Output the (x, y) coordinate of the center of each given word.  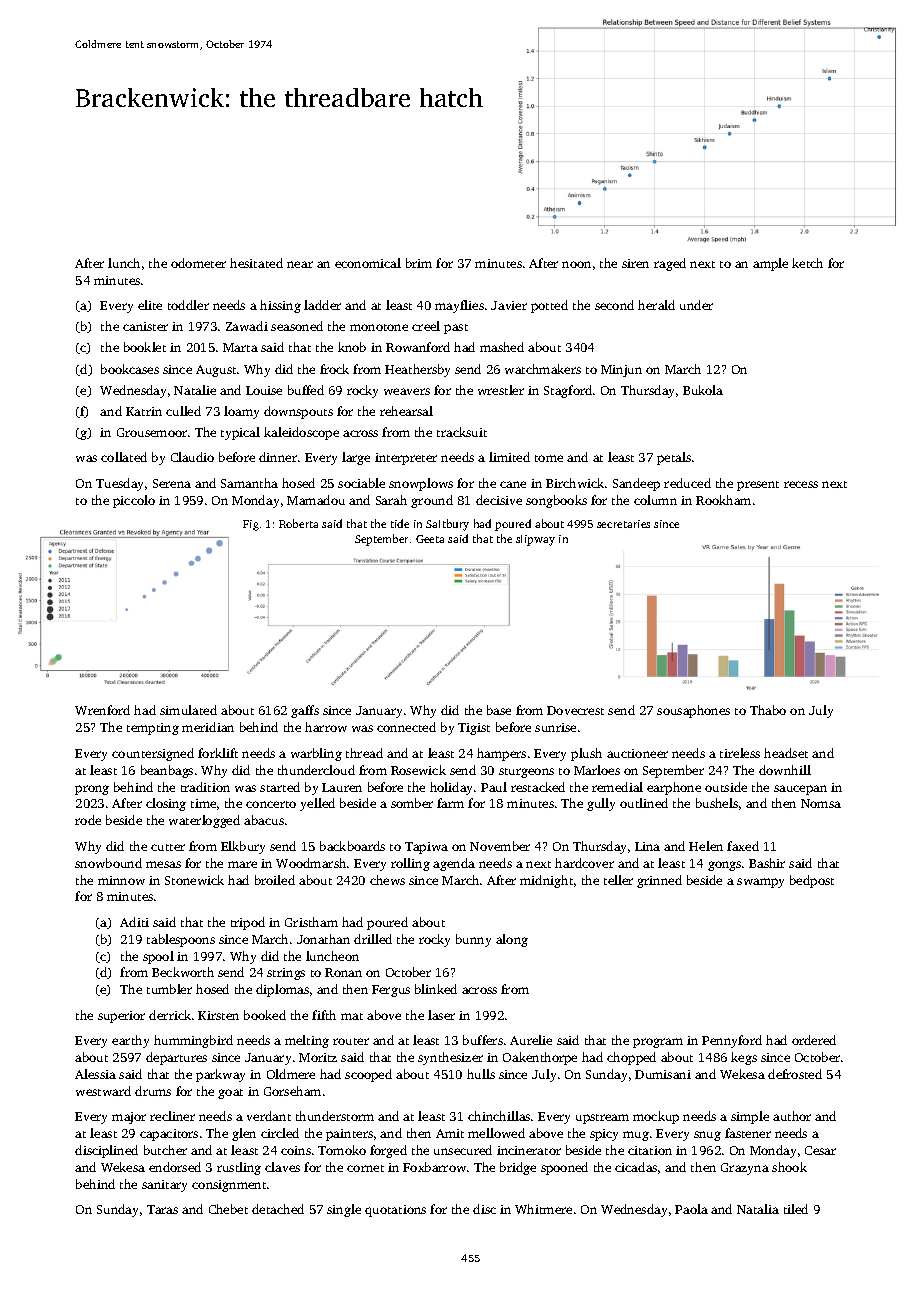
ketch (807, 263)
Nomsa (821, 803)
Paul (494, 787)
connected (406, 727)
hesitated (256, 263)
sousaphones (693, 711)
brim (419, 263)
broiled (275, 880)
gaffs (305, 711)
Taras (162, 1209)
